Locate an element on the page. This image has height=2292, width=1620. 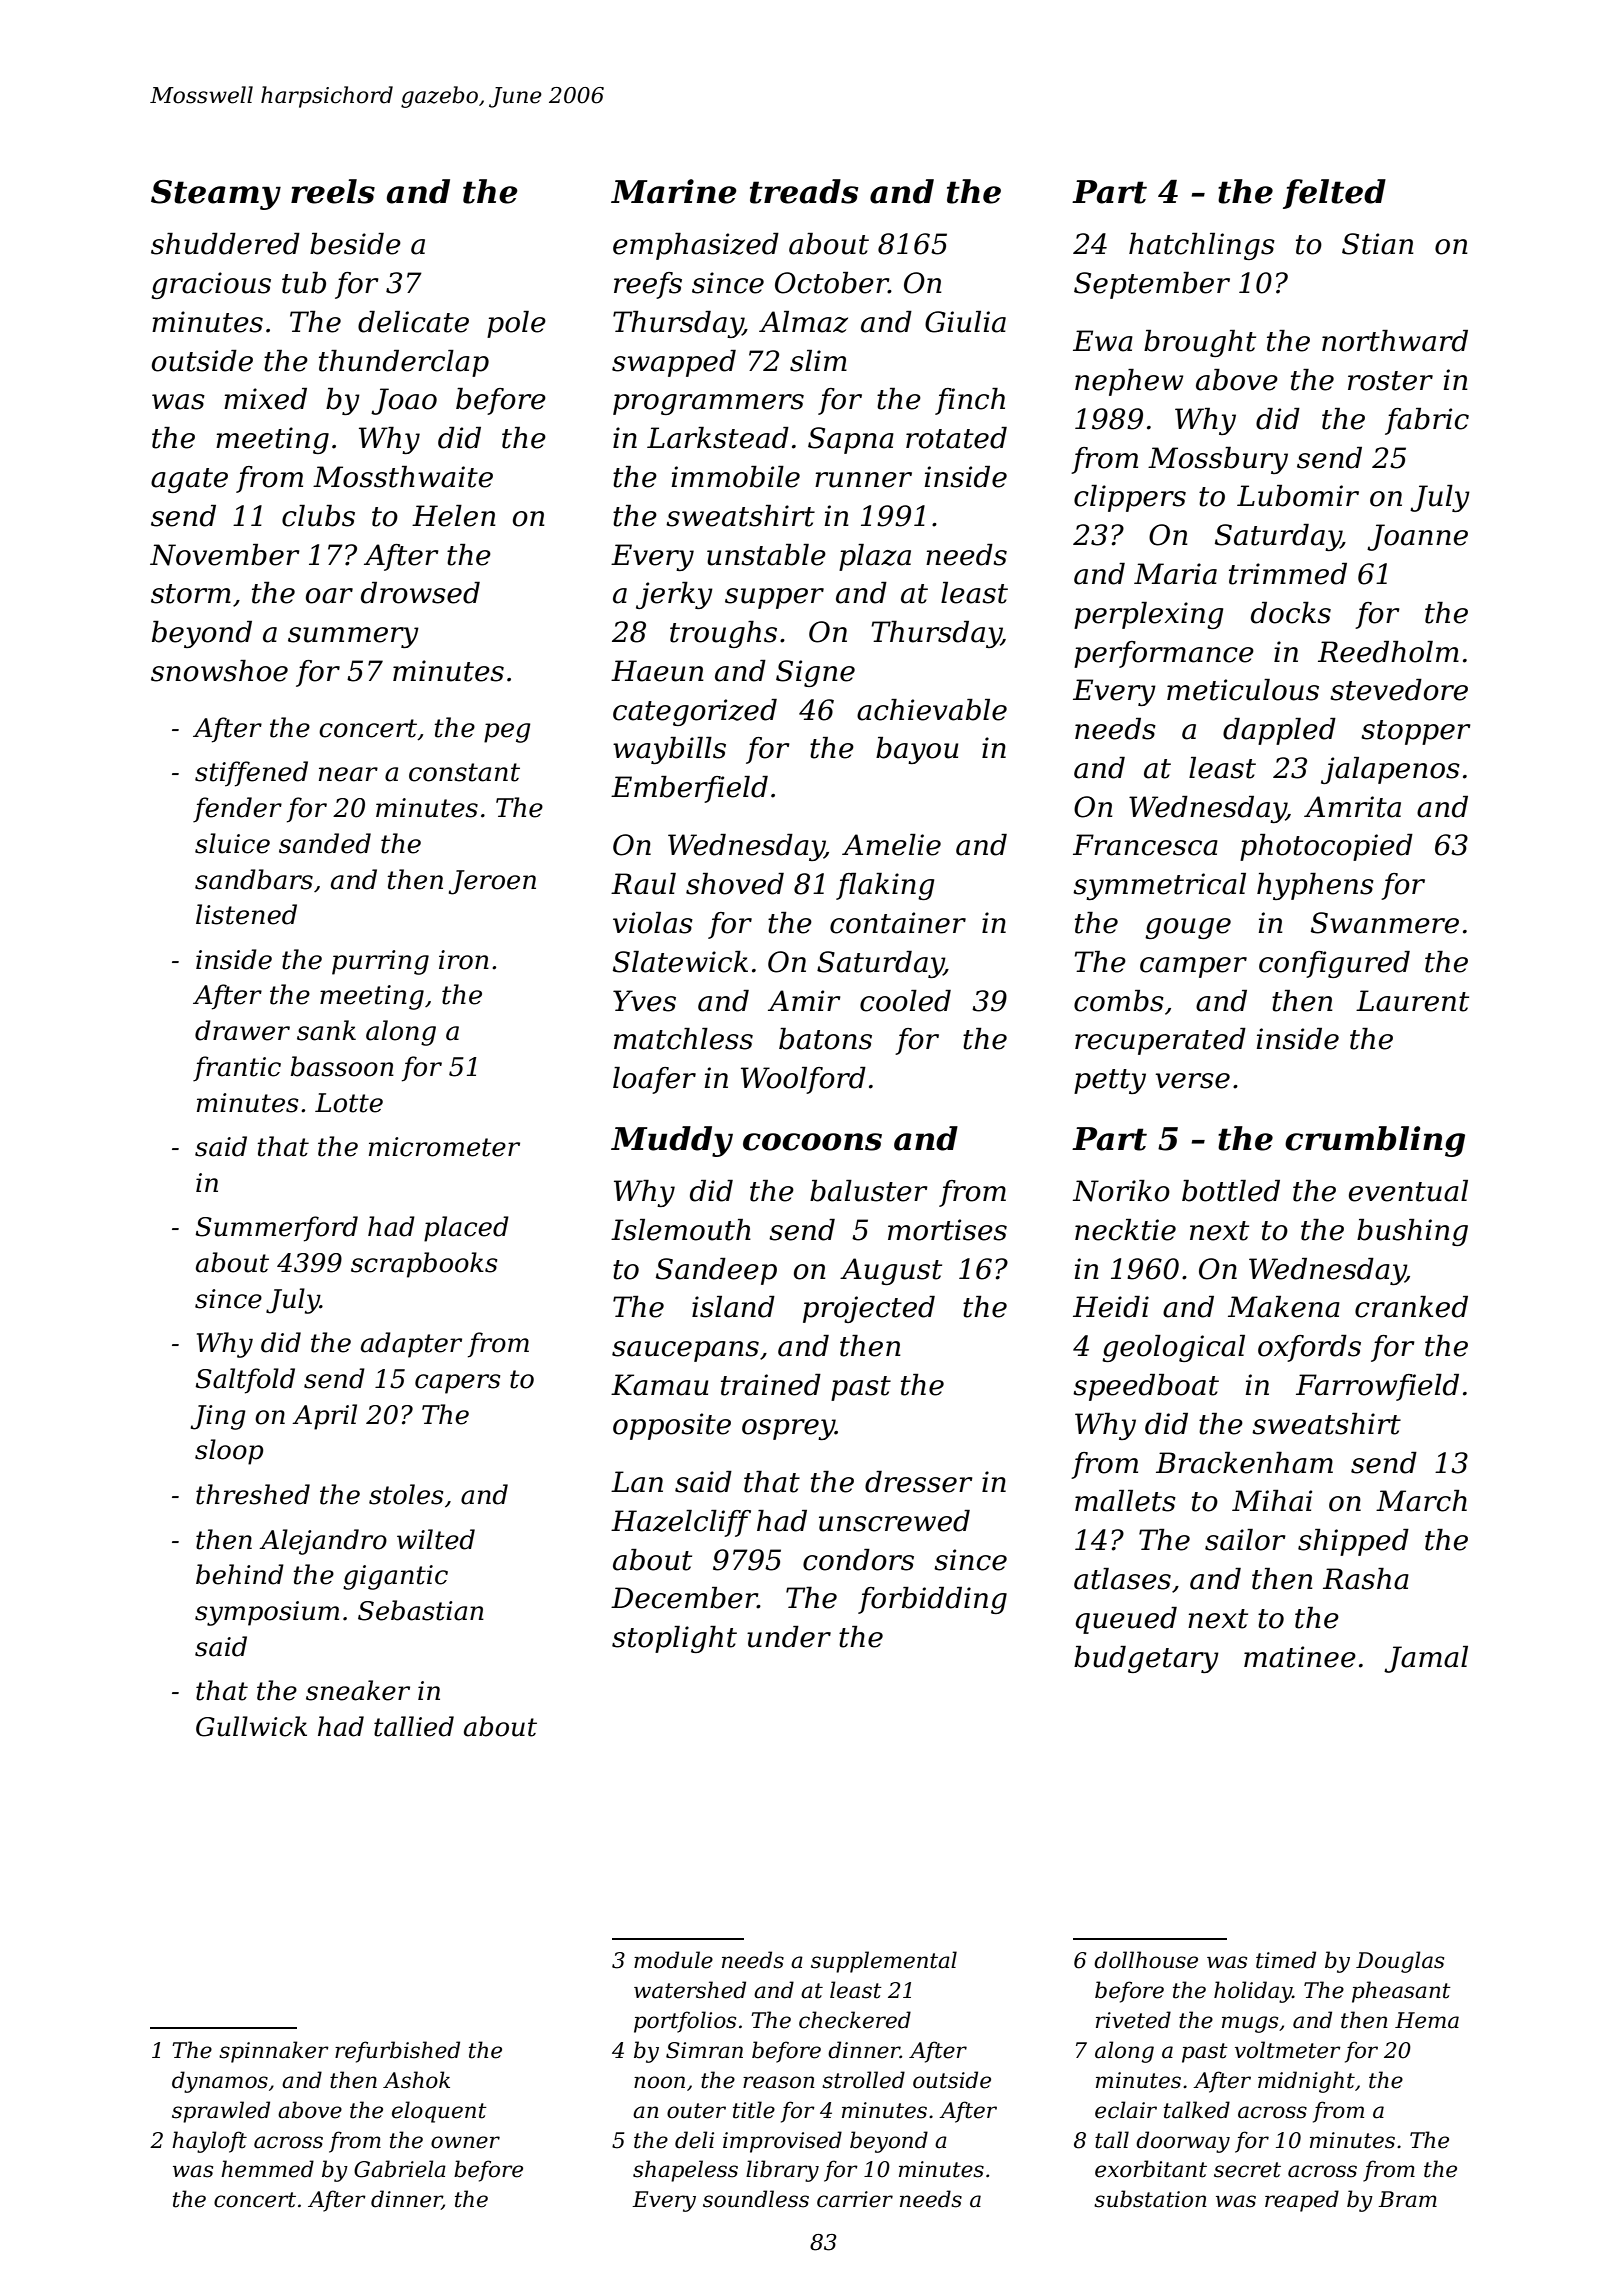
tub is located at coordinates (304, 283).
